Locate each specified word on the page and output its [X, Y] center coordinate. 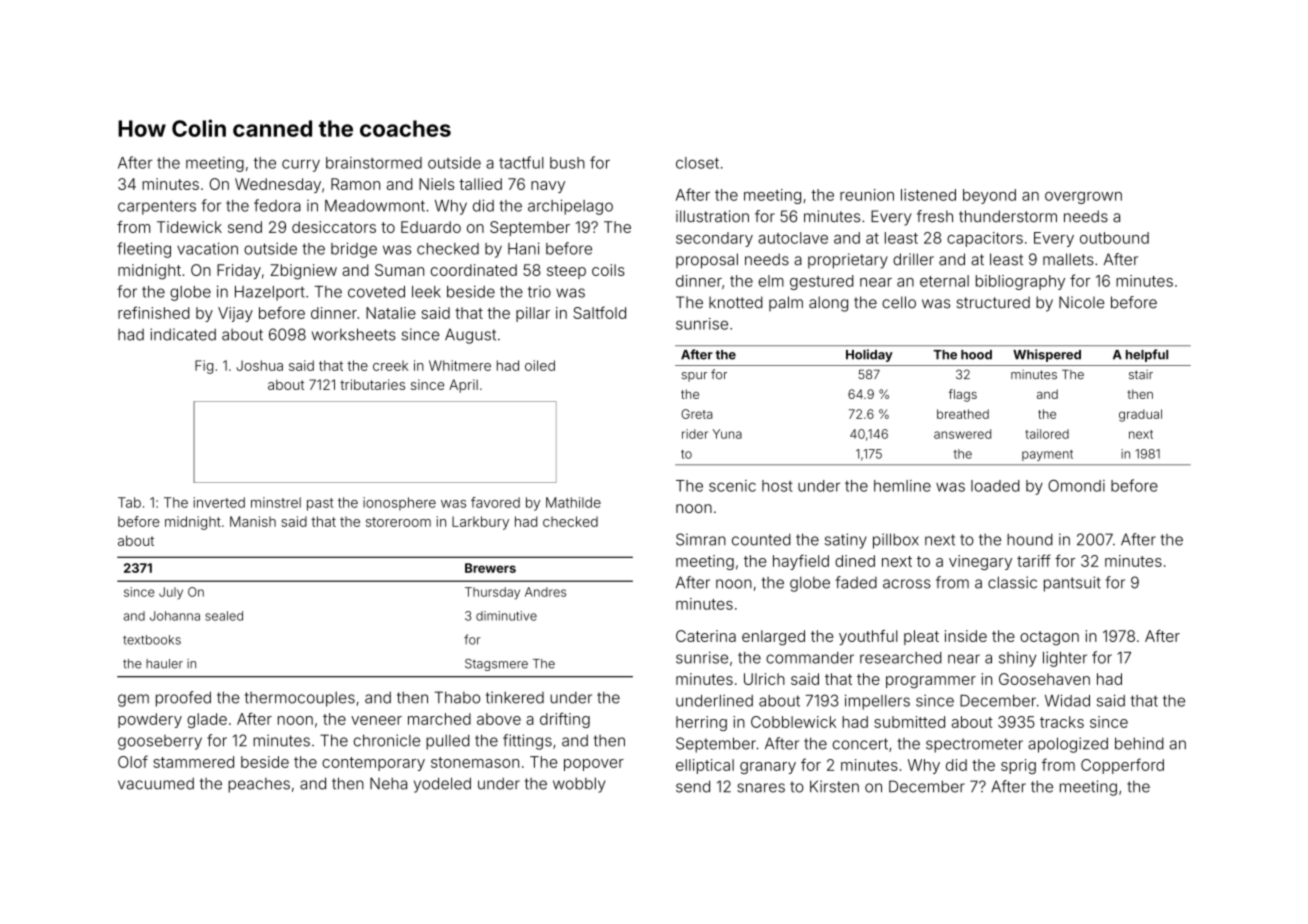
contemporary [373, 764]
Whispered [1047, 355]
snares [761, 788]
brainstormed [374, 163]
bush [567, 163]
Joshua [260, 365]
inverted [219, 502]
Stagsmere [496, 665]
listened [928, 195]
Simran [701, 539]
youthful [868, 637]
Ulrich [764, 679]
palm [786, 303]
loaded [995, 486]
